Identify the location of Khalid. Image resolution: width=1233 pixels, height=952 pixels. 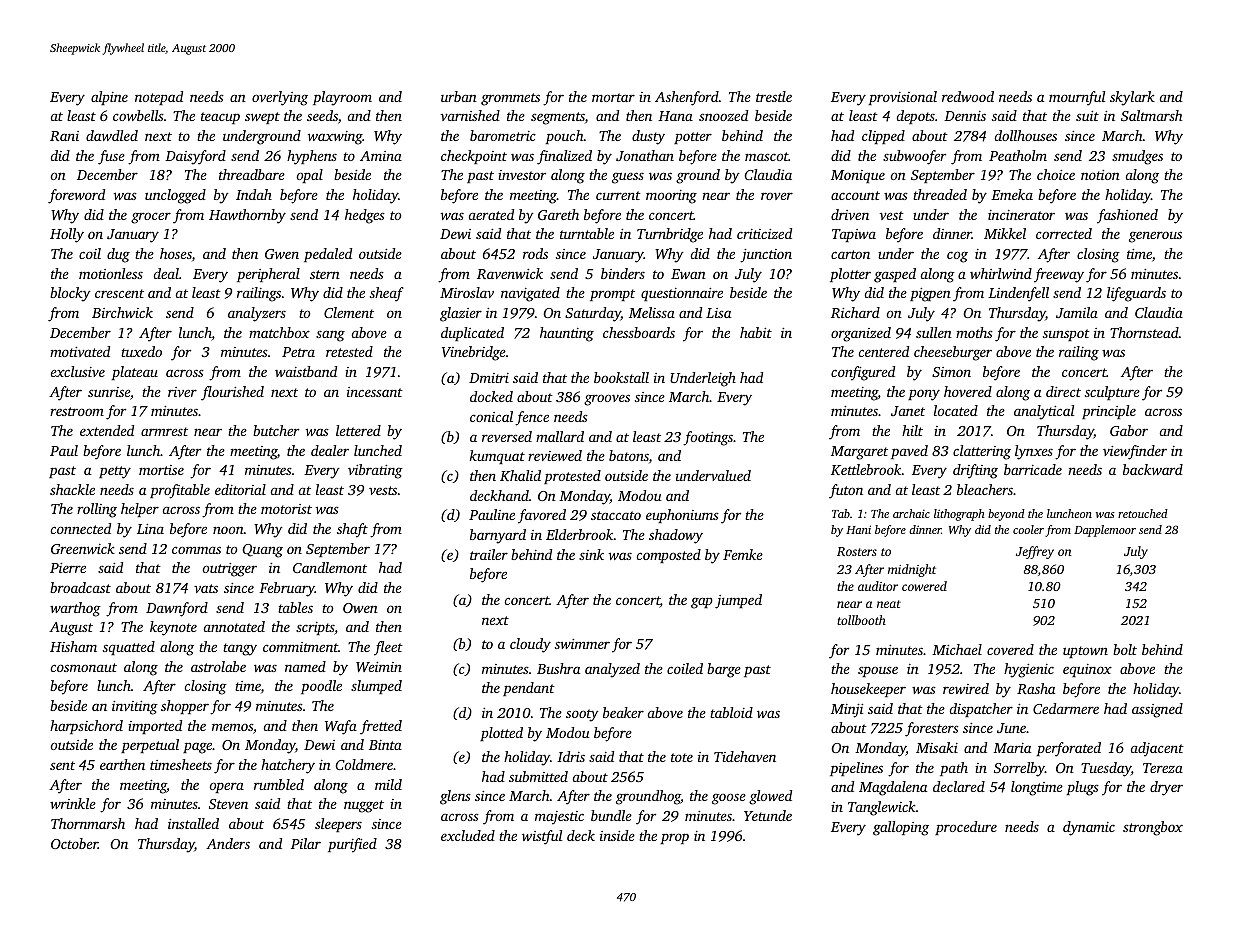
(520, 475).
